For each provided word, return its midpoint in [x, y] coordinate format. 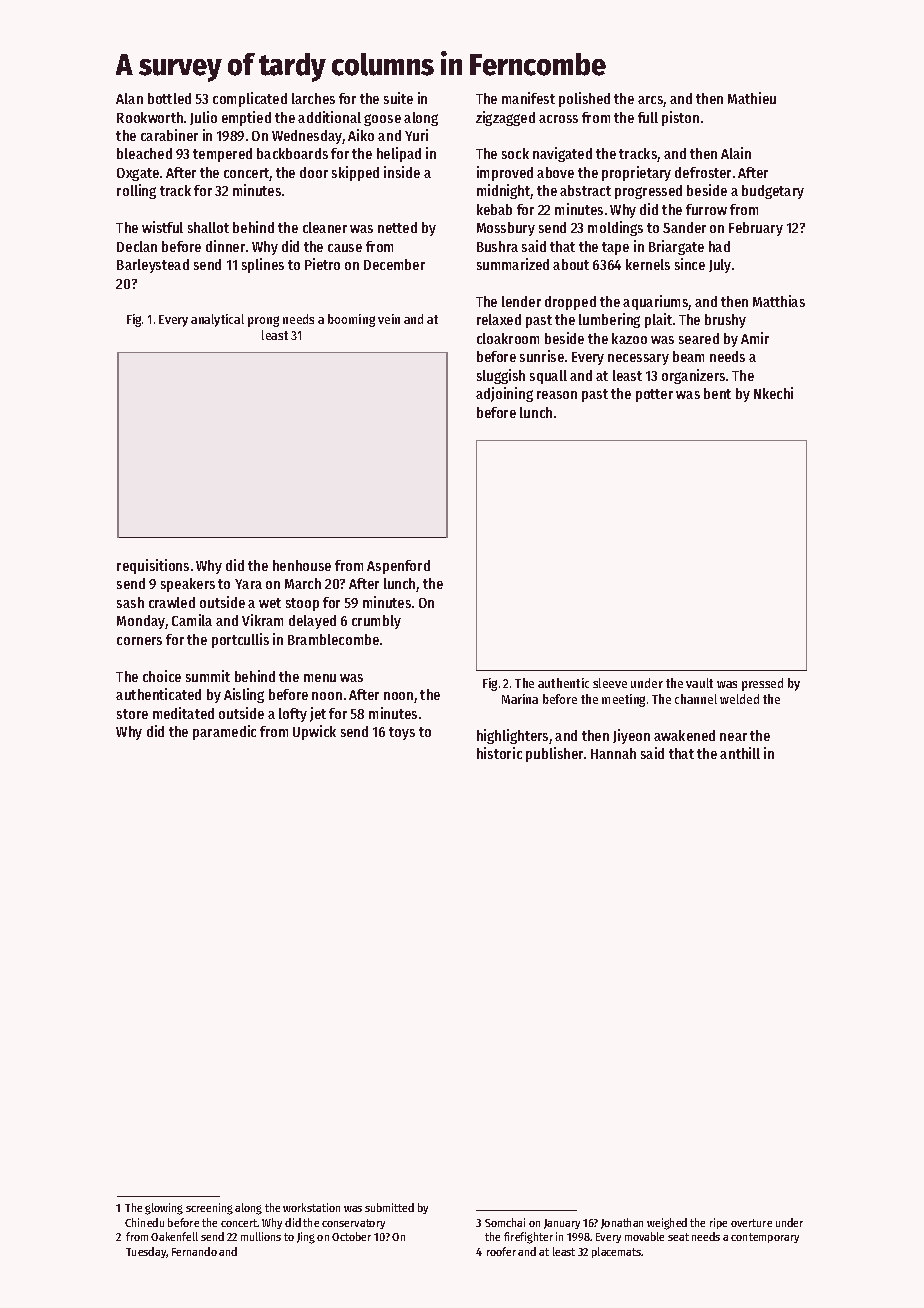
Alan [129, 98]
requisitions [153, 566]
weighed [667, 1224]
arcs [651, 101]
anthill [740, 753]
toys [402, 733]
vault [699, 683]
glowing [164, 1209]
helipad [399, 154]
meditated [183, 713]
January [562, 1224]
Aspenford [398, 567]
